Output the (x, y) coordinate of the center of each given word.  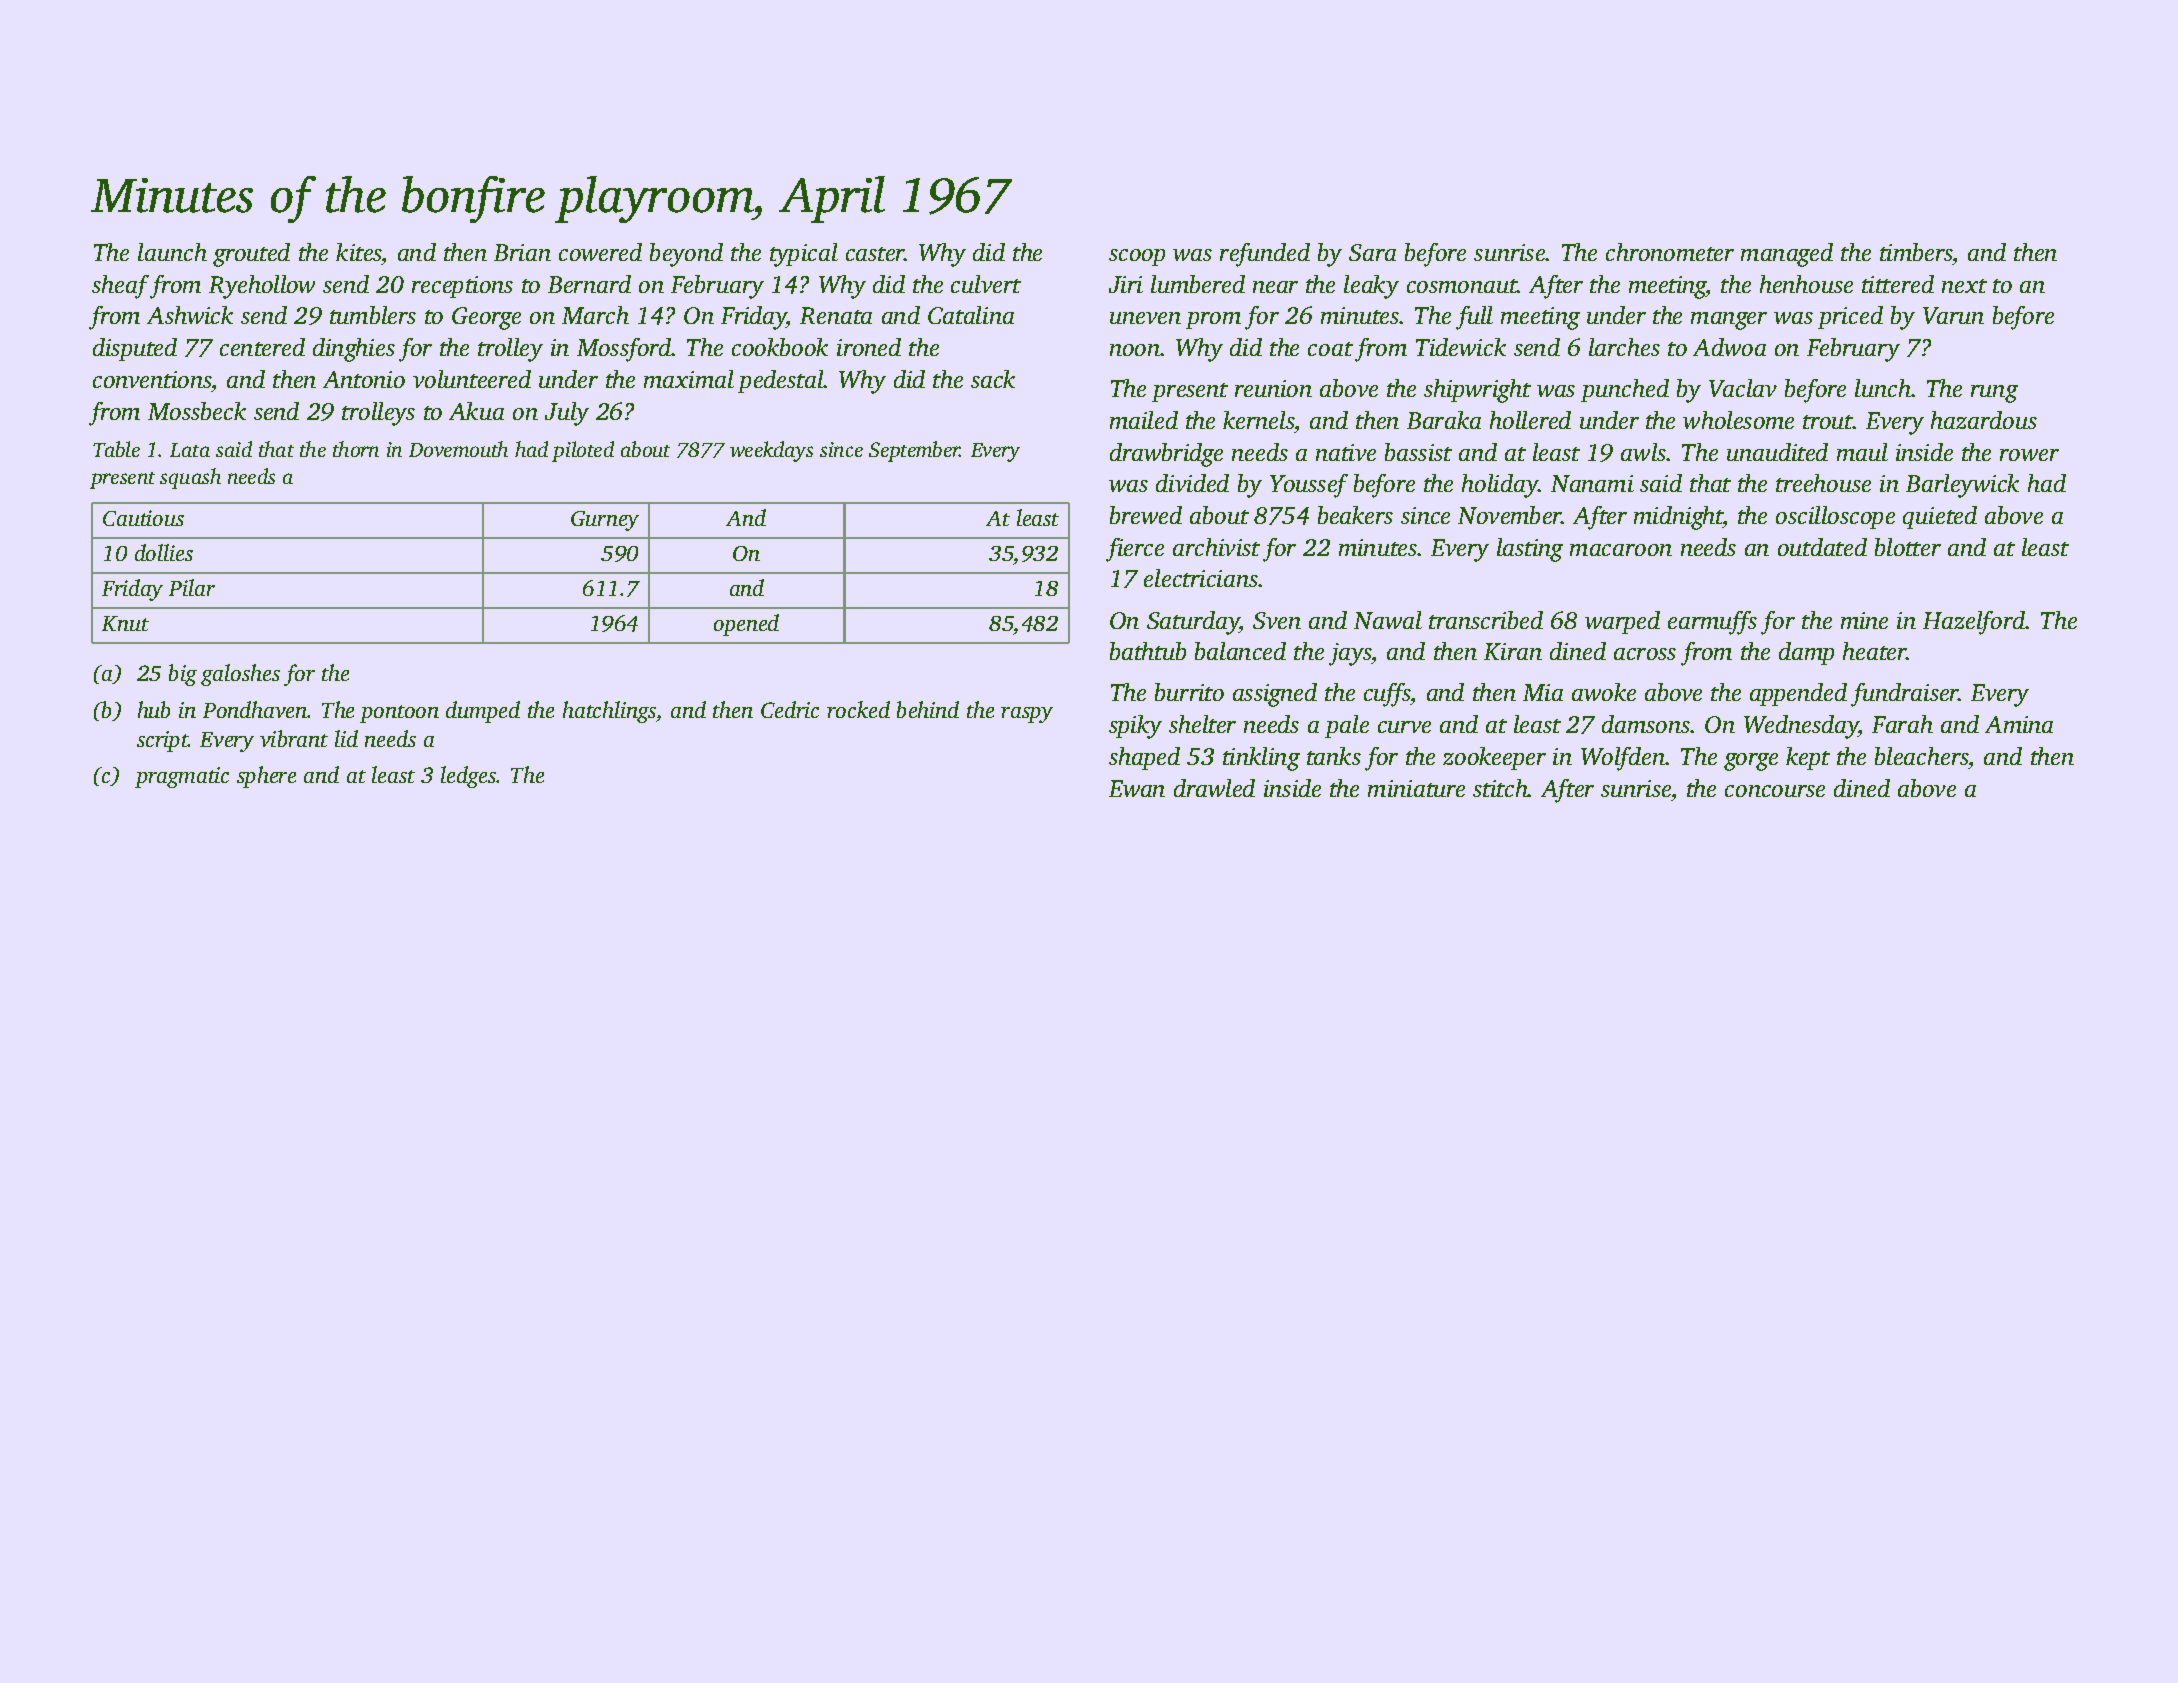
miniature (1416, 788)
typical (804, 255)
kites (359, 252)
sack (993, 379)
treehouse (1823, 483)
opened (746, 625)
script (163, 741)
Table (116, 449)
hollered (1530, 420)
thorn (356, 449)
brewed (1146, 515)
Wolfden (1623, 759)
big (183, 675)
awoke (1604, 692)
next (1964, 286)
